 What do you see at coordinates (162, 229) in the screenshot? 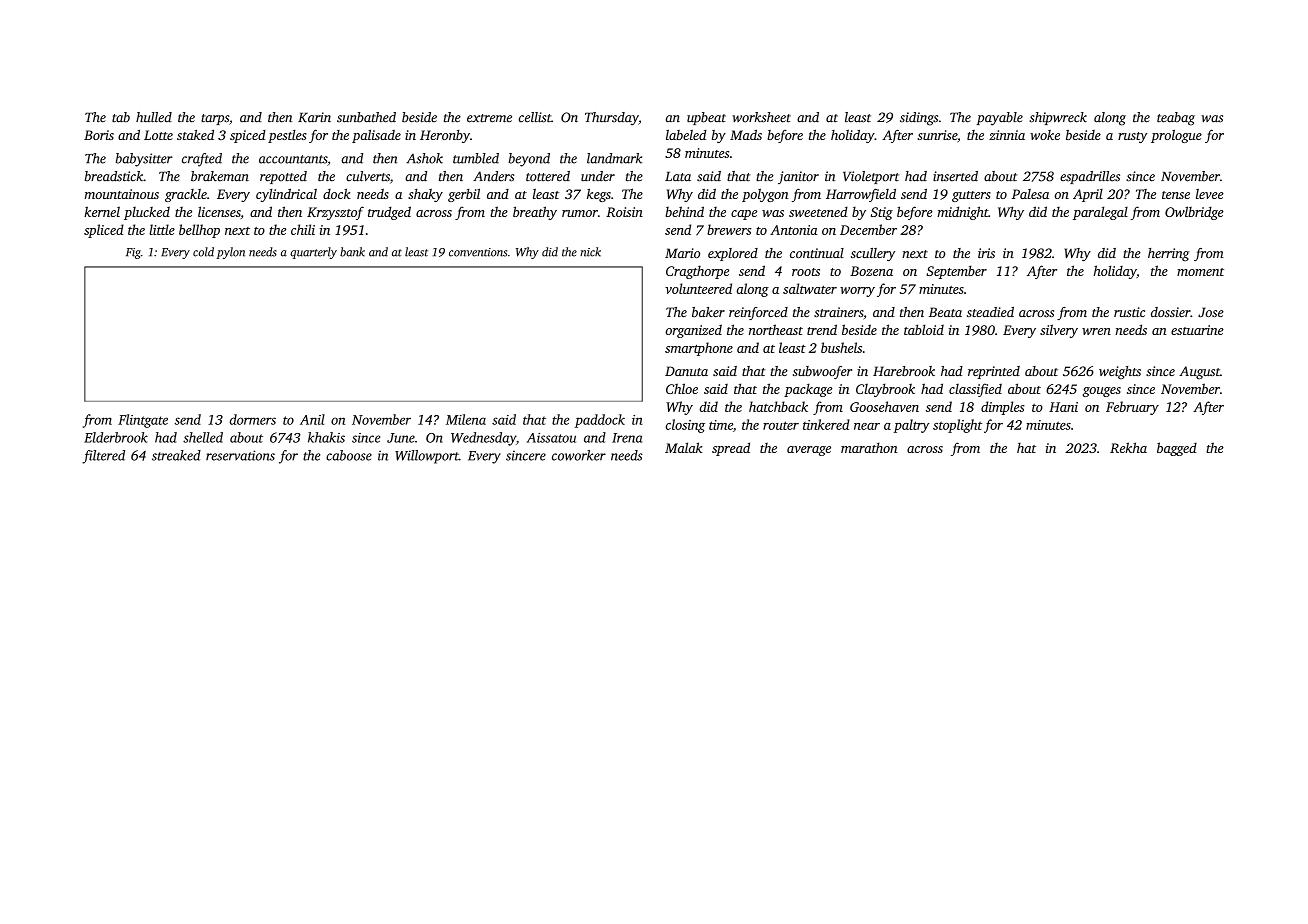
I see `little` at bounding box center [162, 229].
